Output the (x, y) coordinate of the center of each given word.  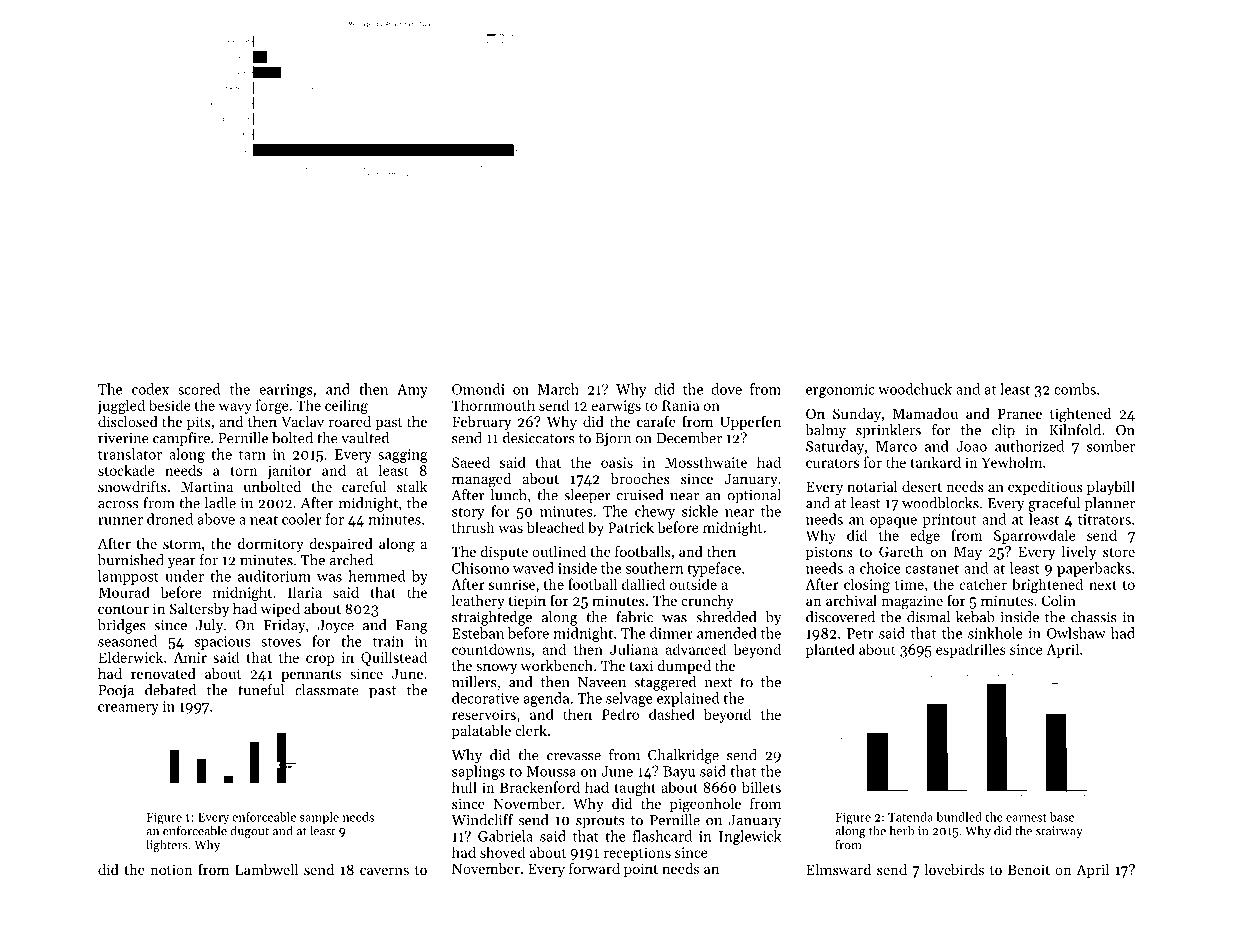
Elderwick (130, 657)
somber (1111, 446)
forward (594, 868)
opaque (893, 522)
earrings (286, 391)
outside (693, 584)
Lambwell (266, 869)
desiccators (539, 438)
